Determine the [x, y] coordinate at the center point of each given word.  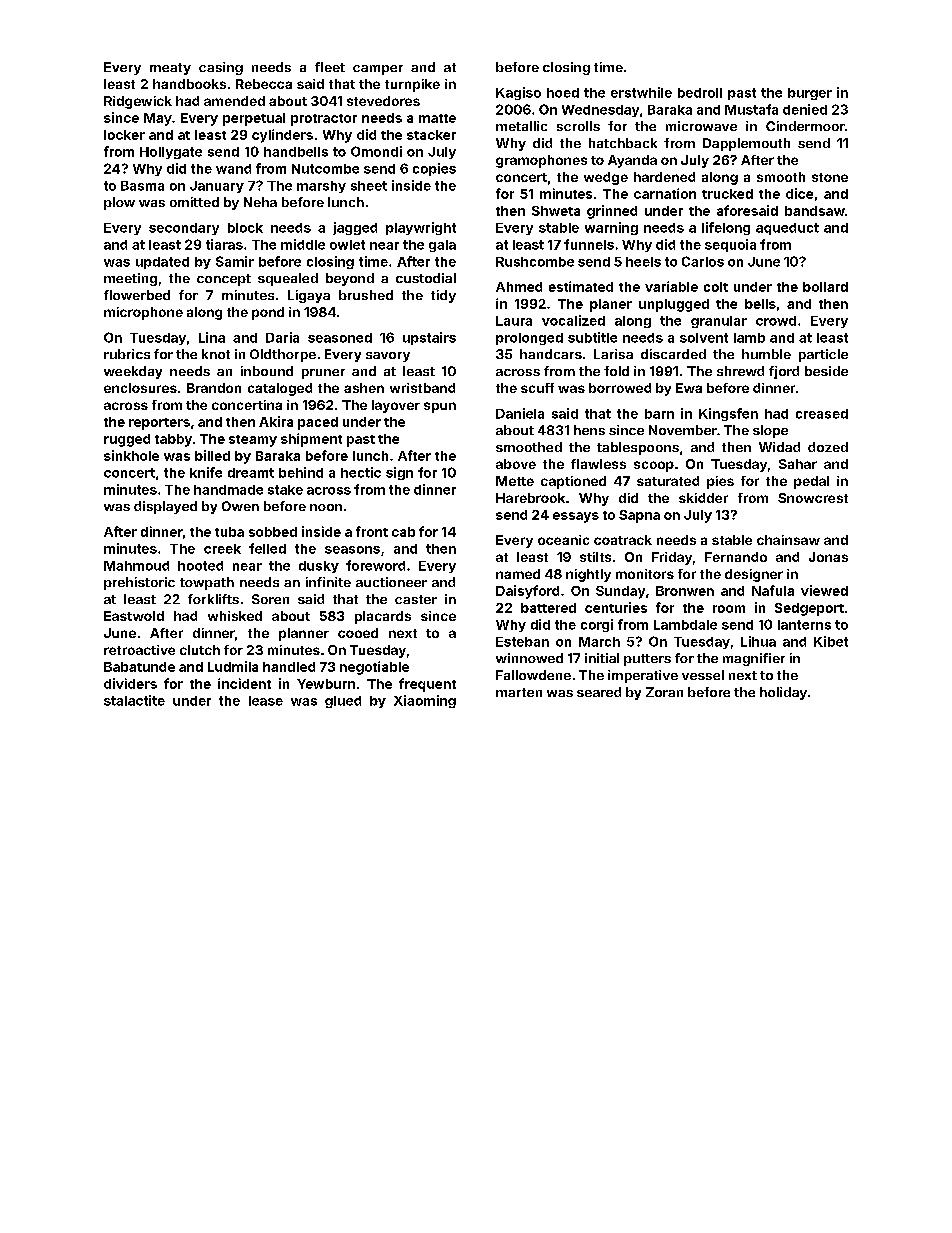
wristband [422, 388]
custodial [426, 278]
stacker [431, 135]
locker [124, 135]
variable [671, 286]
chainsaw [788, 540]
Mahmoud [136, 566]
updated [162, 263]
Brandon [214, 388]
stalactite [134, 700]
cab [403, 532]
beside [826, 371]
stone [830, 177]
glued [343, 702]
